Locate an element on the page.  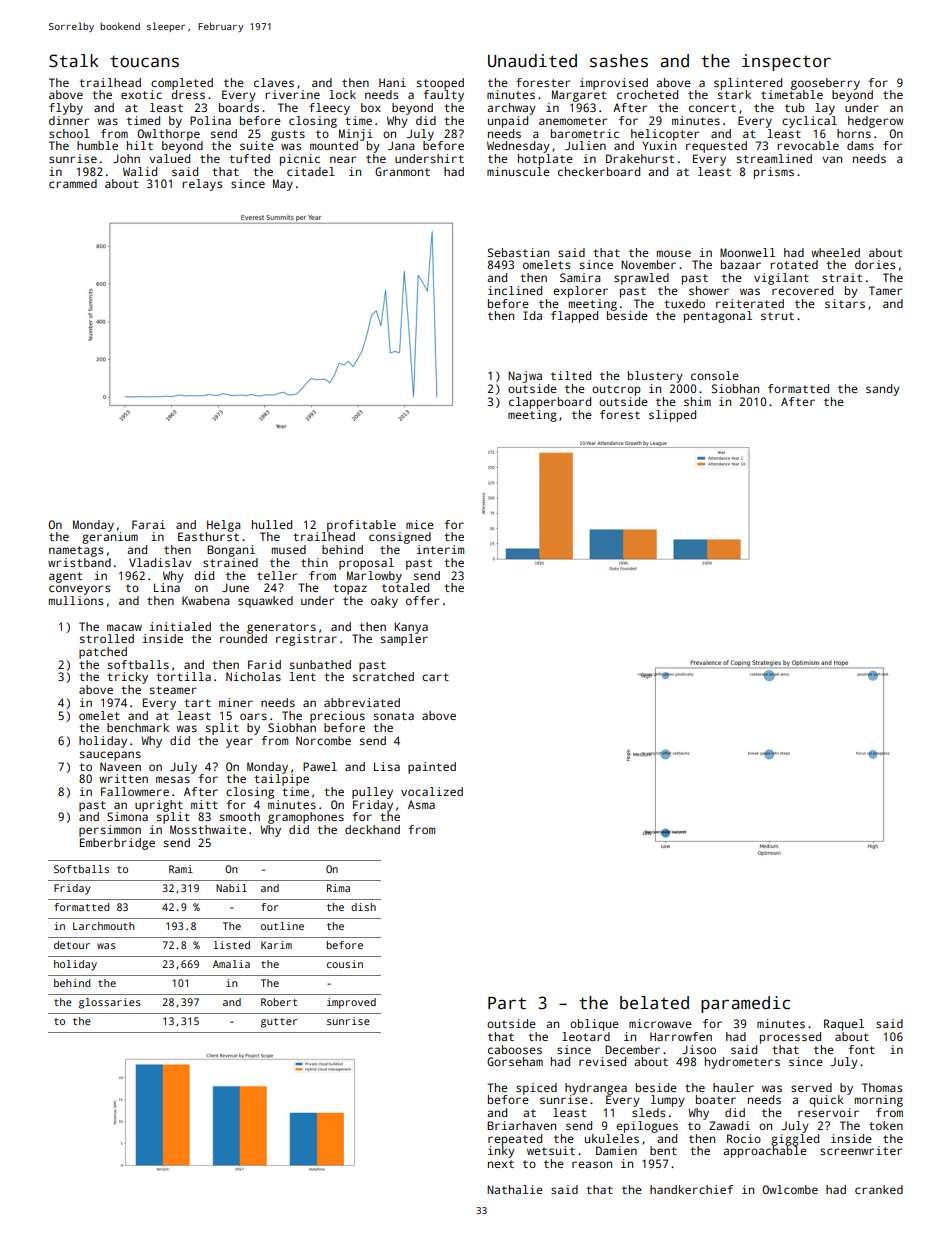
cart is located at coordinates (435, 677).
